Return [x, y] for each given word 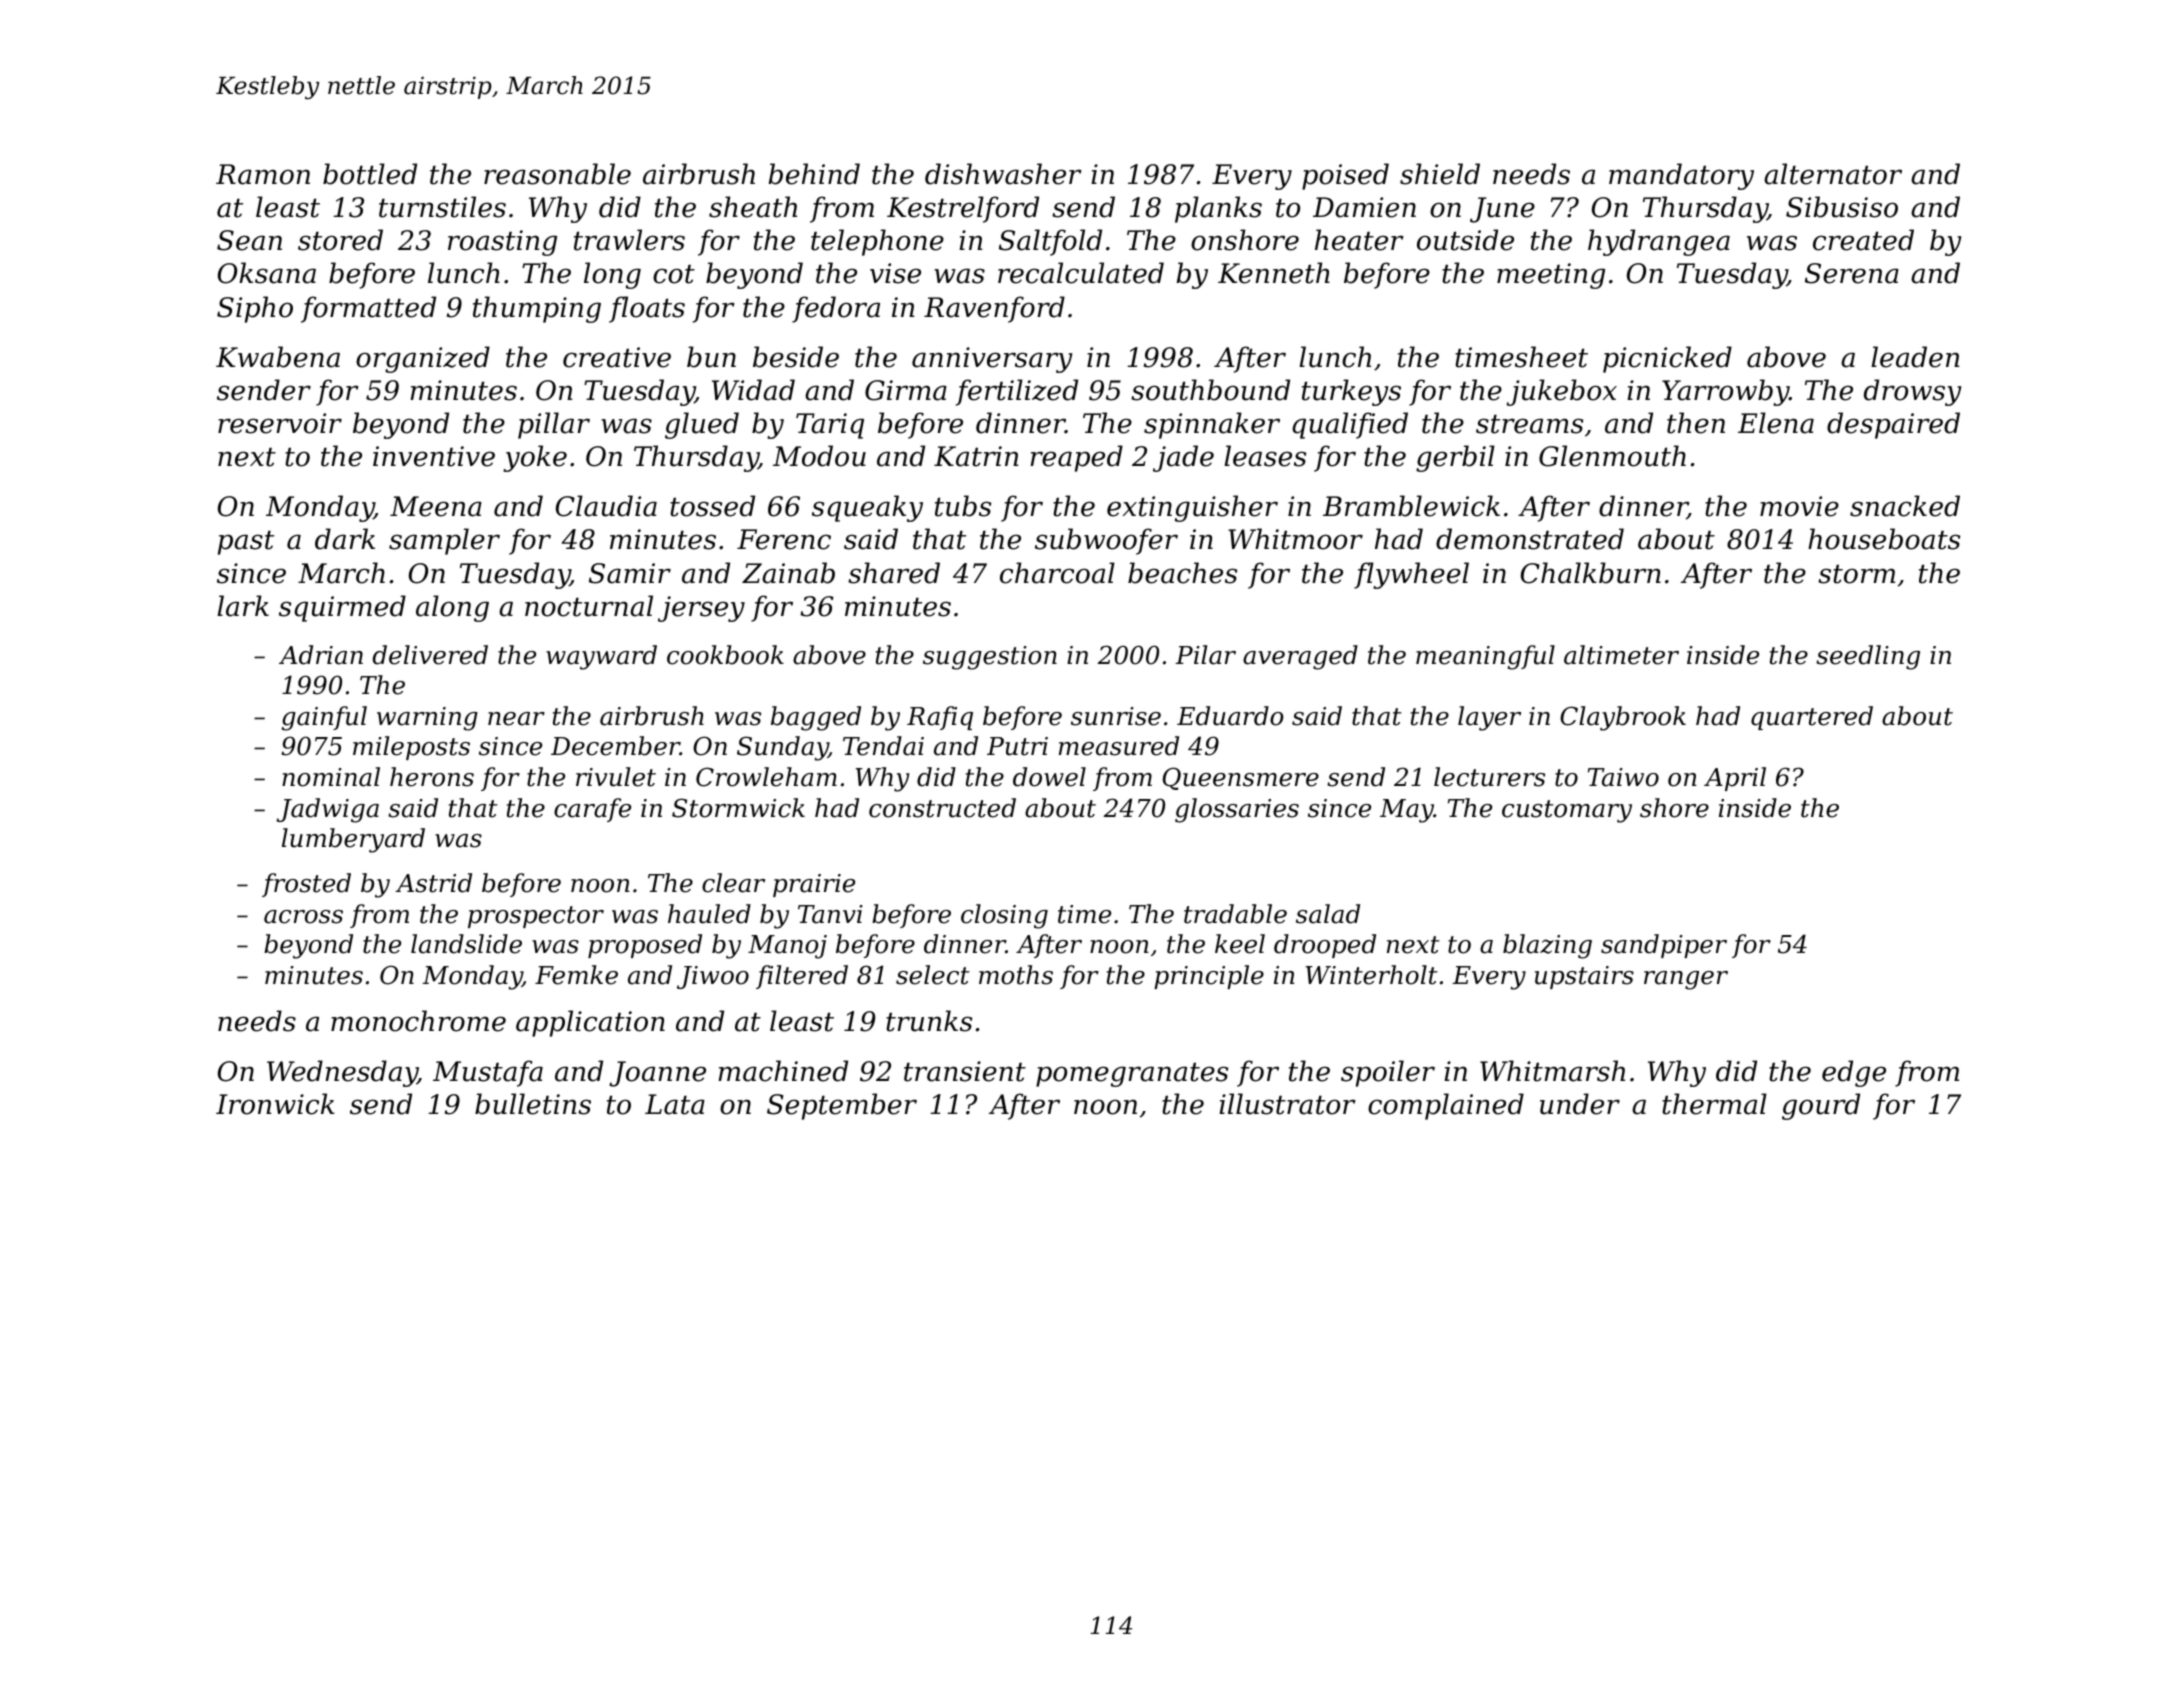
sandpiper [1664, 946]
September [842, 1106]
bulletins [533, 1104]
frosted [306, 885]
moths [1016, 975]
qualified [1350, 425]
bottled [370, 174]
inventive [434, 456]
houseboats [1884, 539]
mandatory [1681, 176]
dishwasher [1003, 174]
